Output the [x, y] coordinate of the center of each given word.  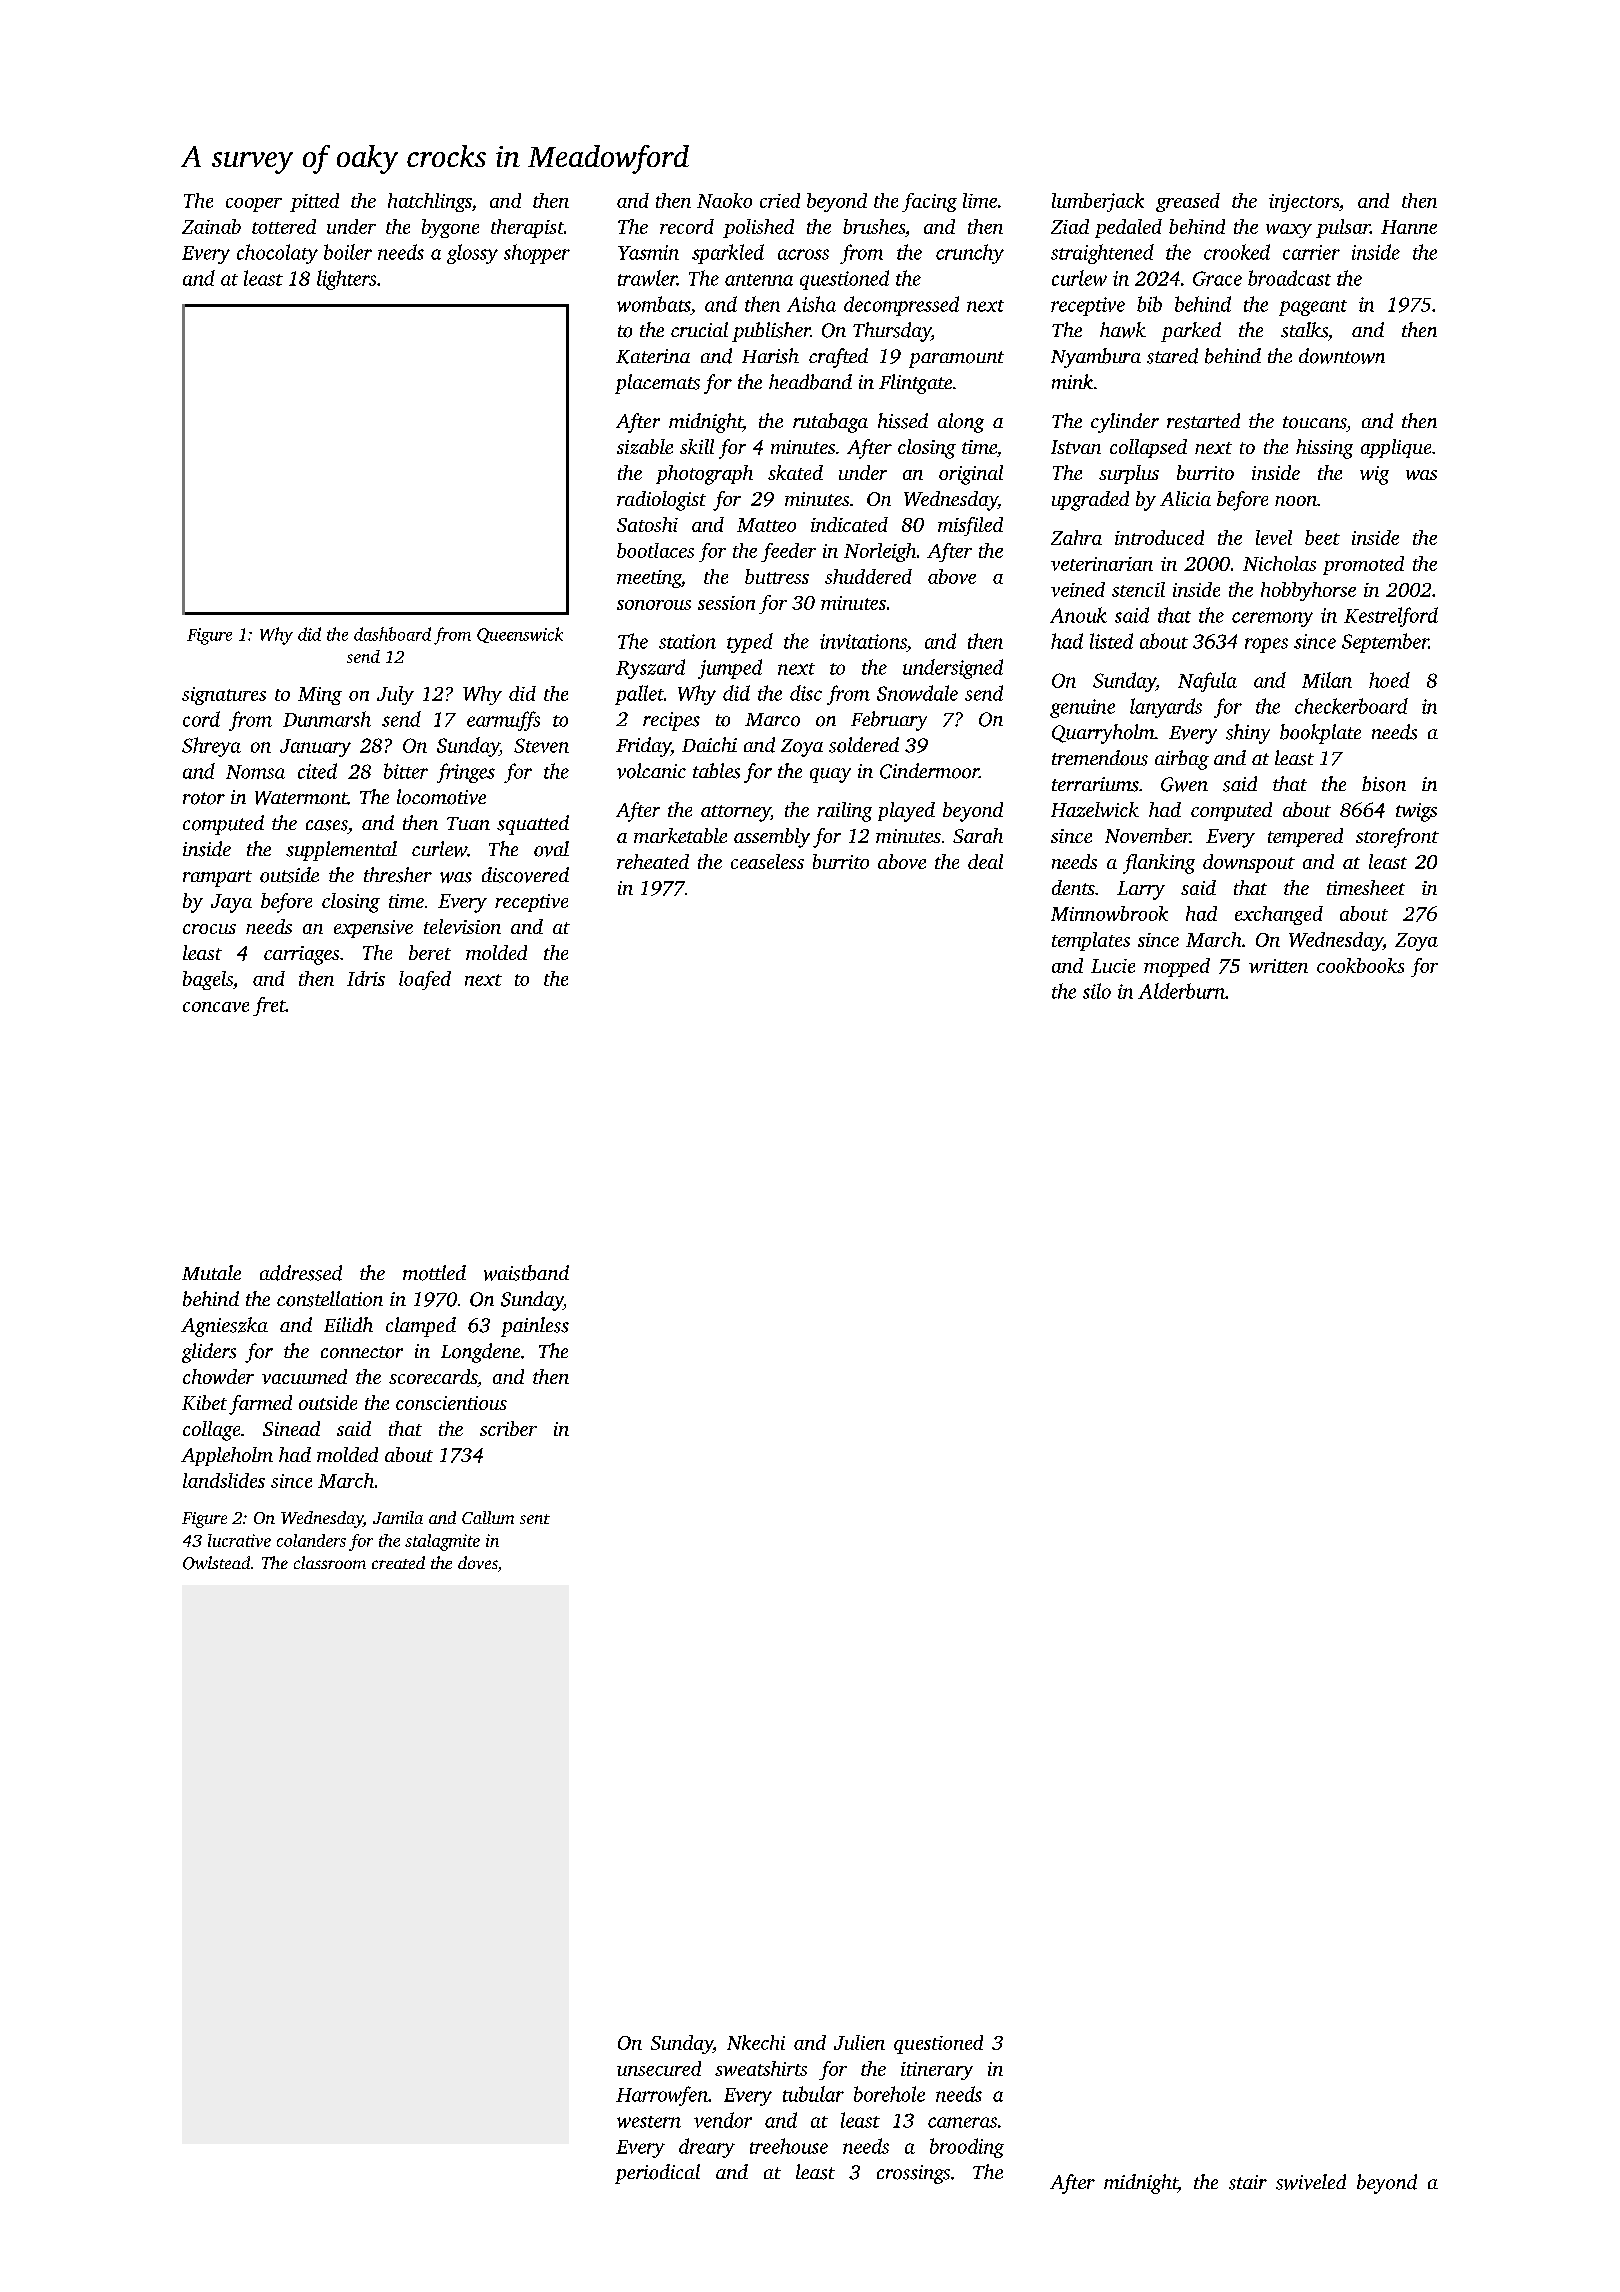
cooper [254, 205]
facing [929, 202]
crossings [913, 2174]
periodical [657, 2174]
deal [985, 861]
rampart [217, 878]
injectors [1304, 203]
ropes [1266, 645]
